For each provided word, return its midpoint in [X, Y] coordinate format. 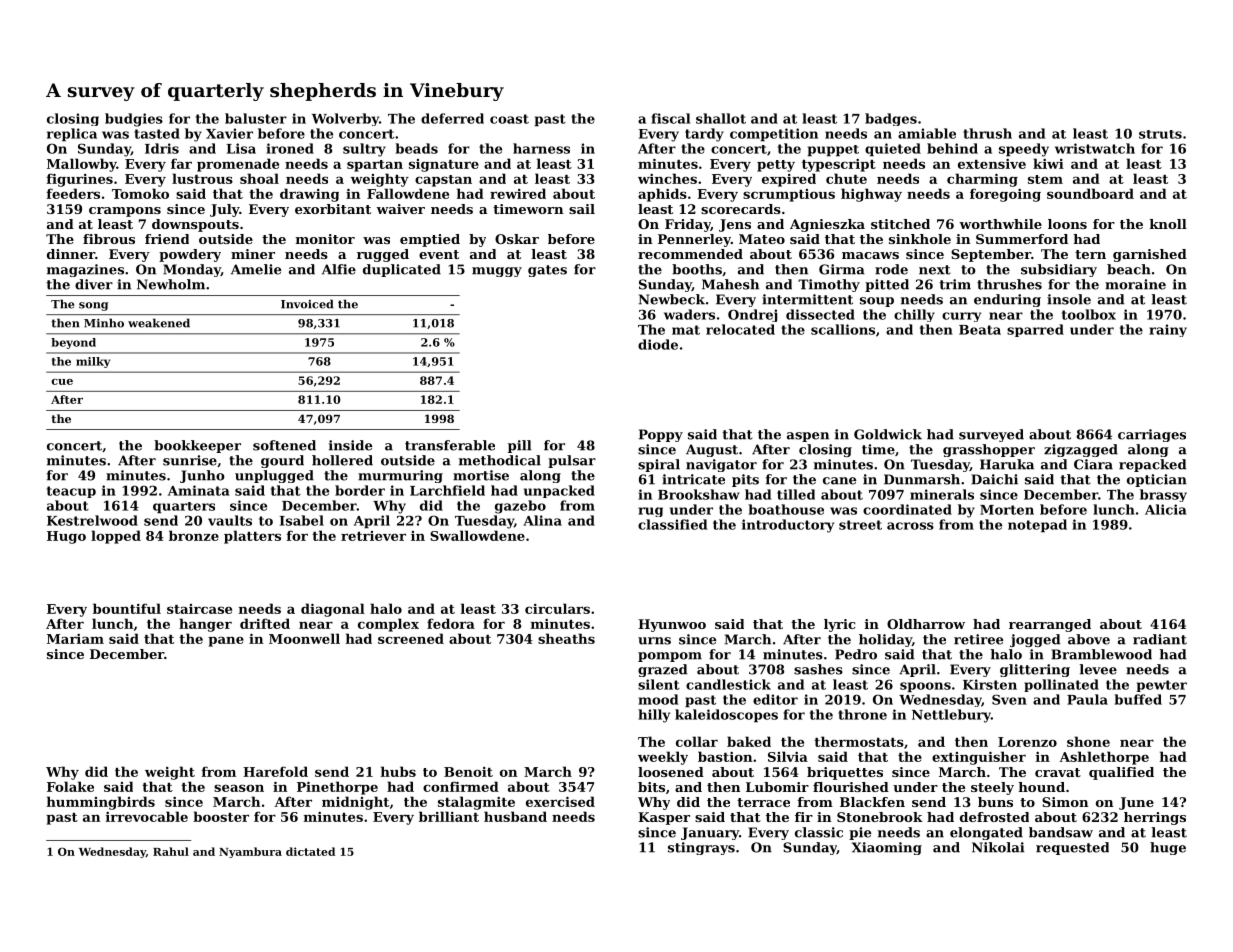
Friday [688, 225]
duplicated [402, 270]
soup [877, 302]
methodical [500, 460]
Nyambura [250, 852]
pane [226, 641]
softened [284, 445]
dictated [310, 851]
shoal [259, 178]
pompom [670, 657]
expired [789, 180]
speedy [1024, 150]
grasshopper [989, 450]
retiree [978, 639]
